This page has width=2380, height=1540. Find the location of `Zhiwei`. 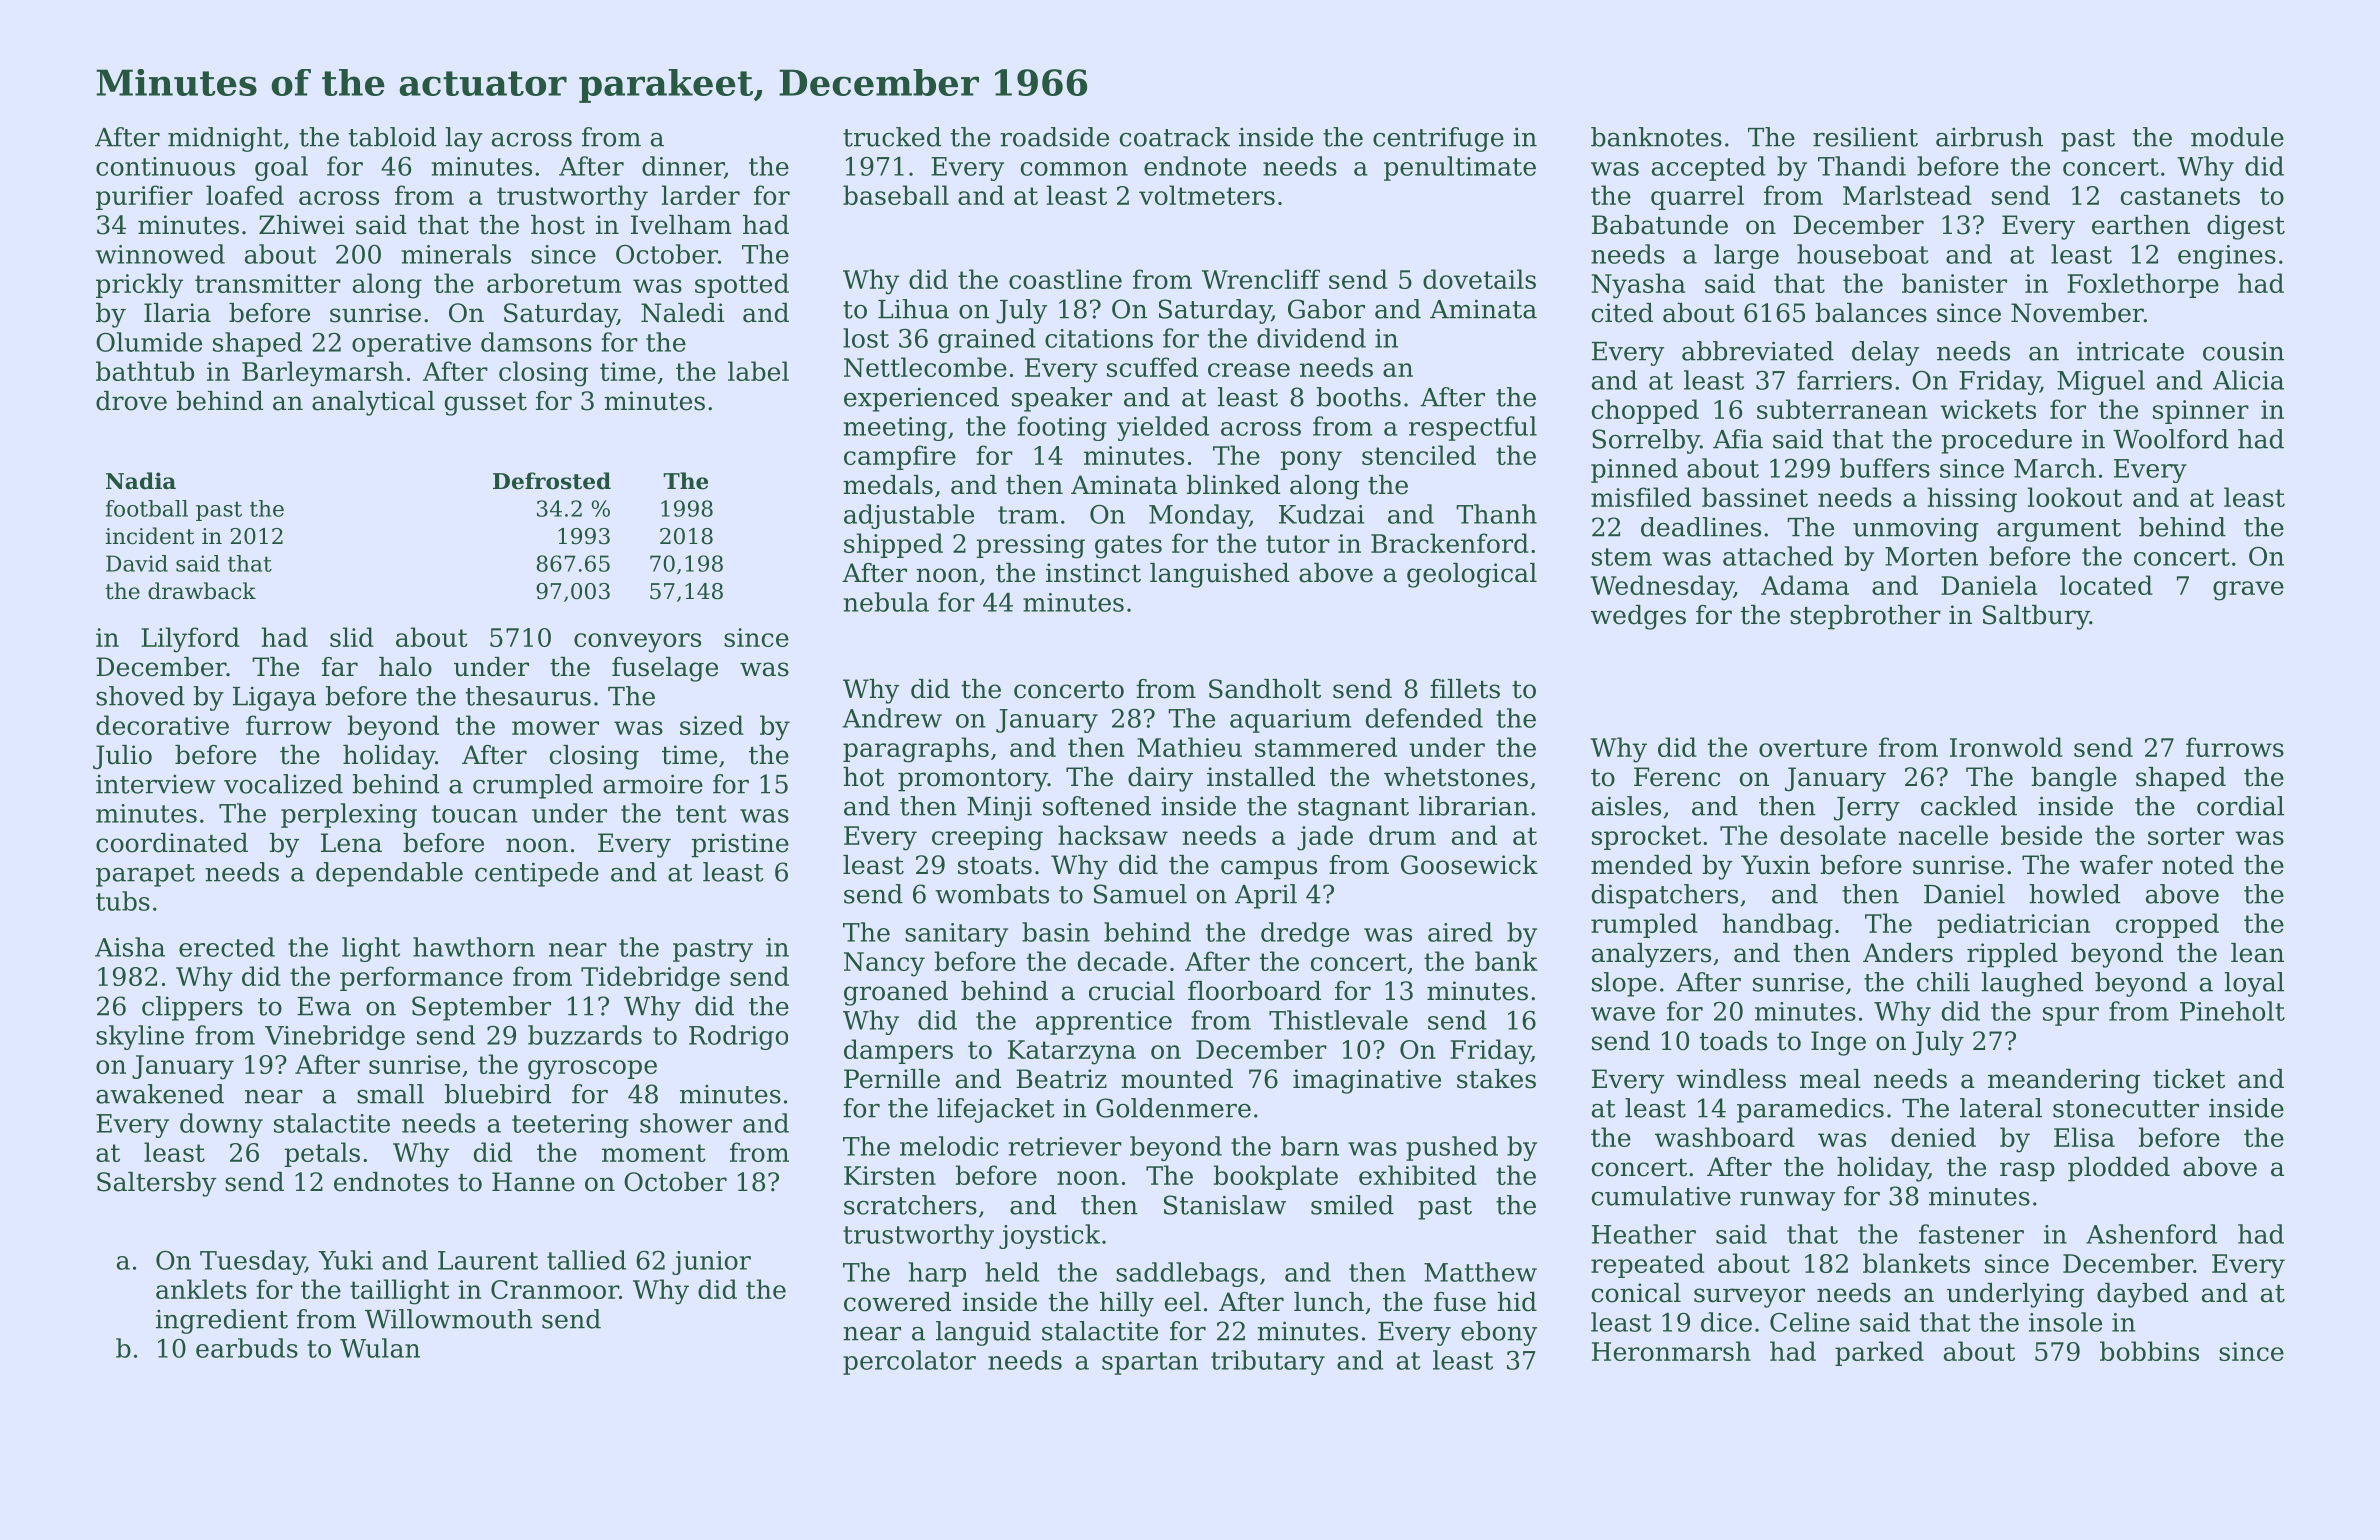

Zhiwei is located at coordinates (302, 225).
